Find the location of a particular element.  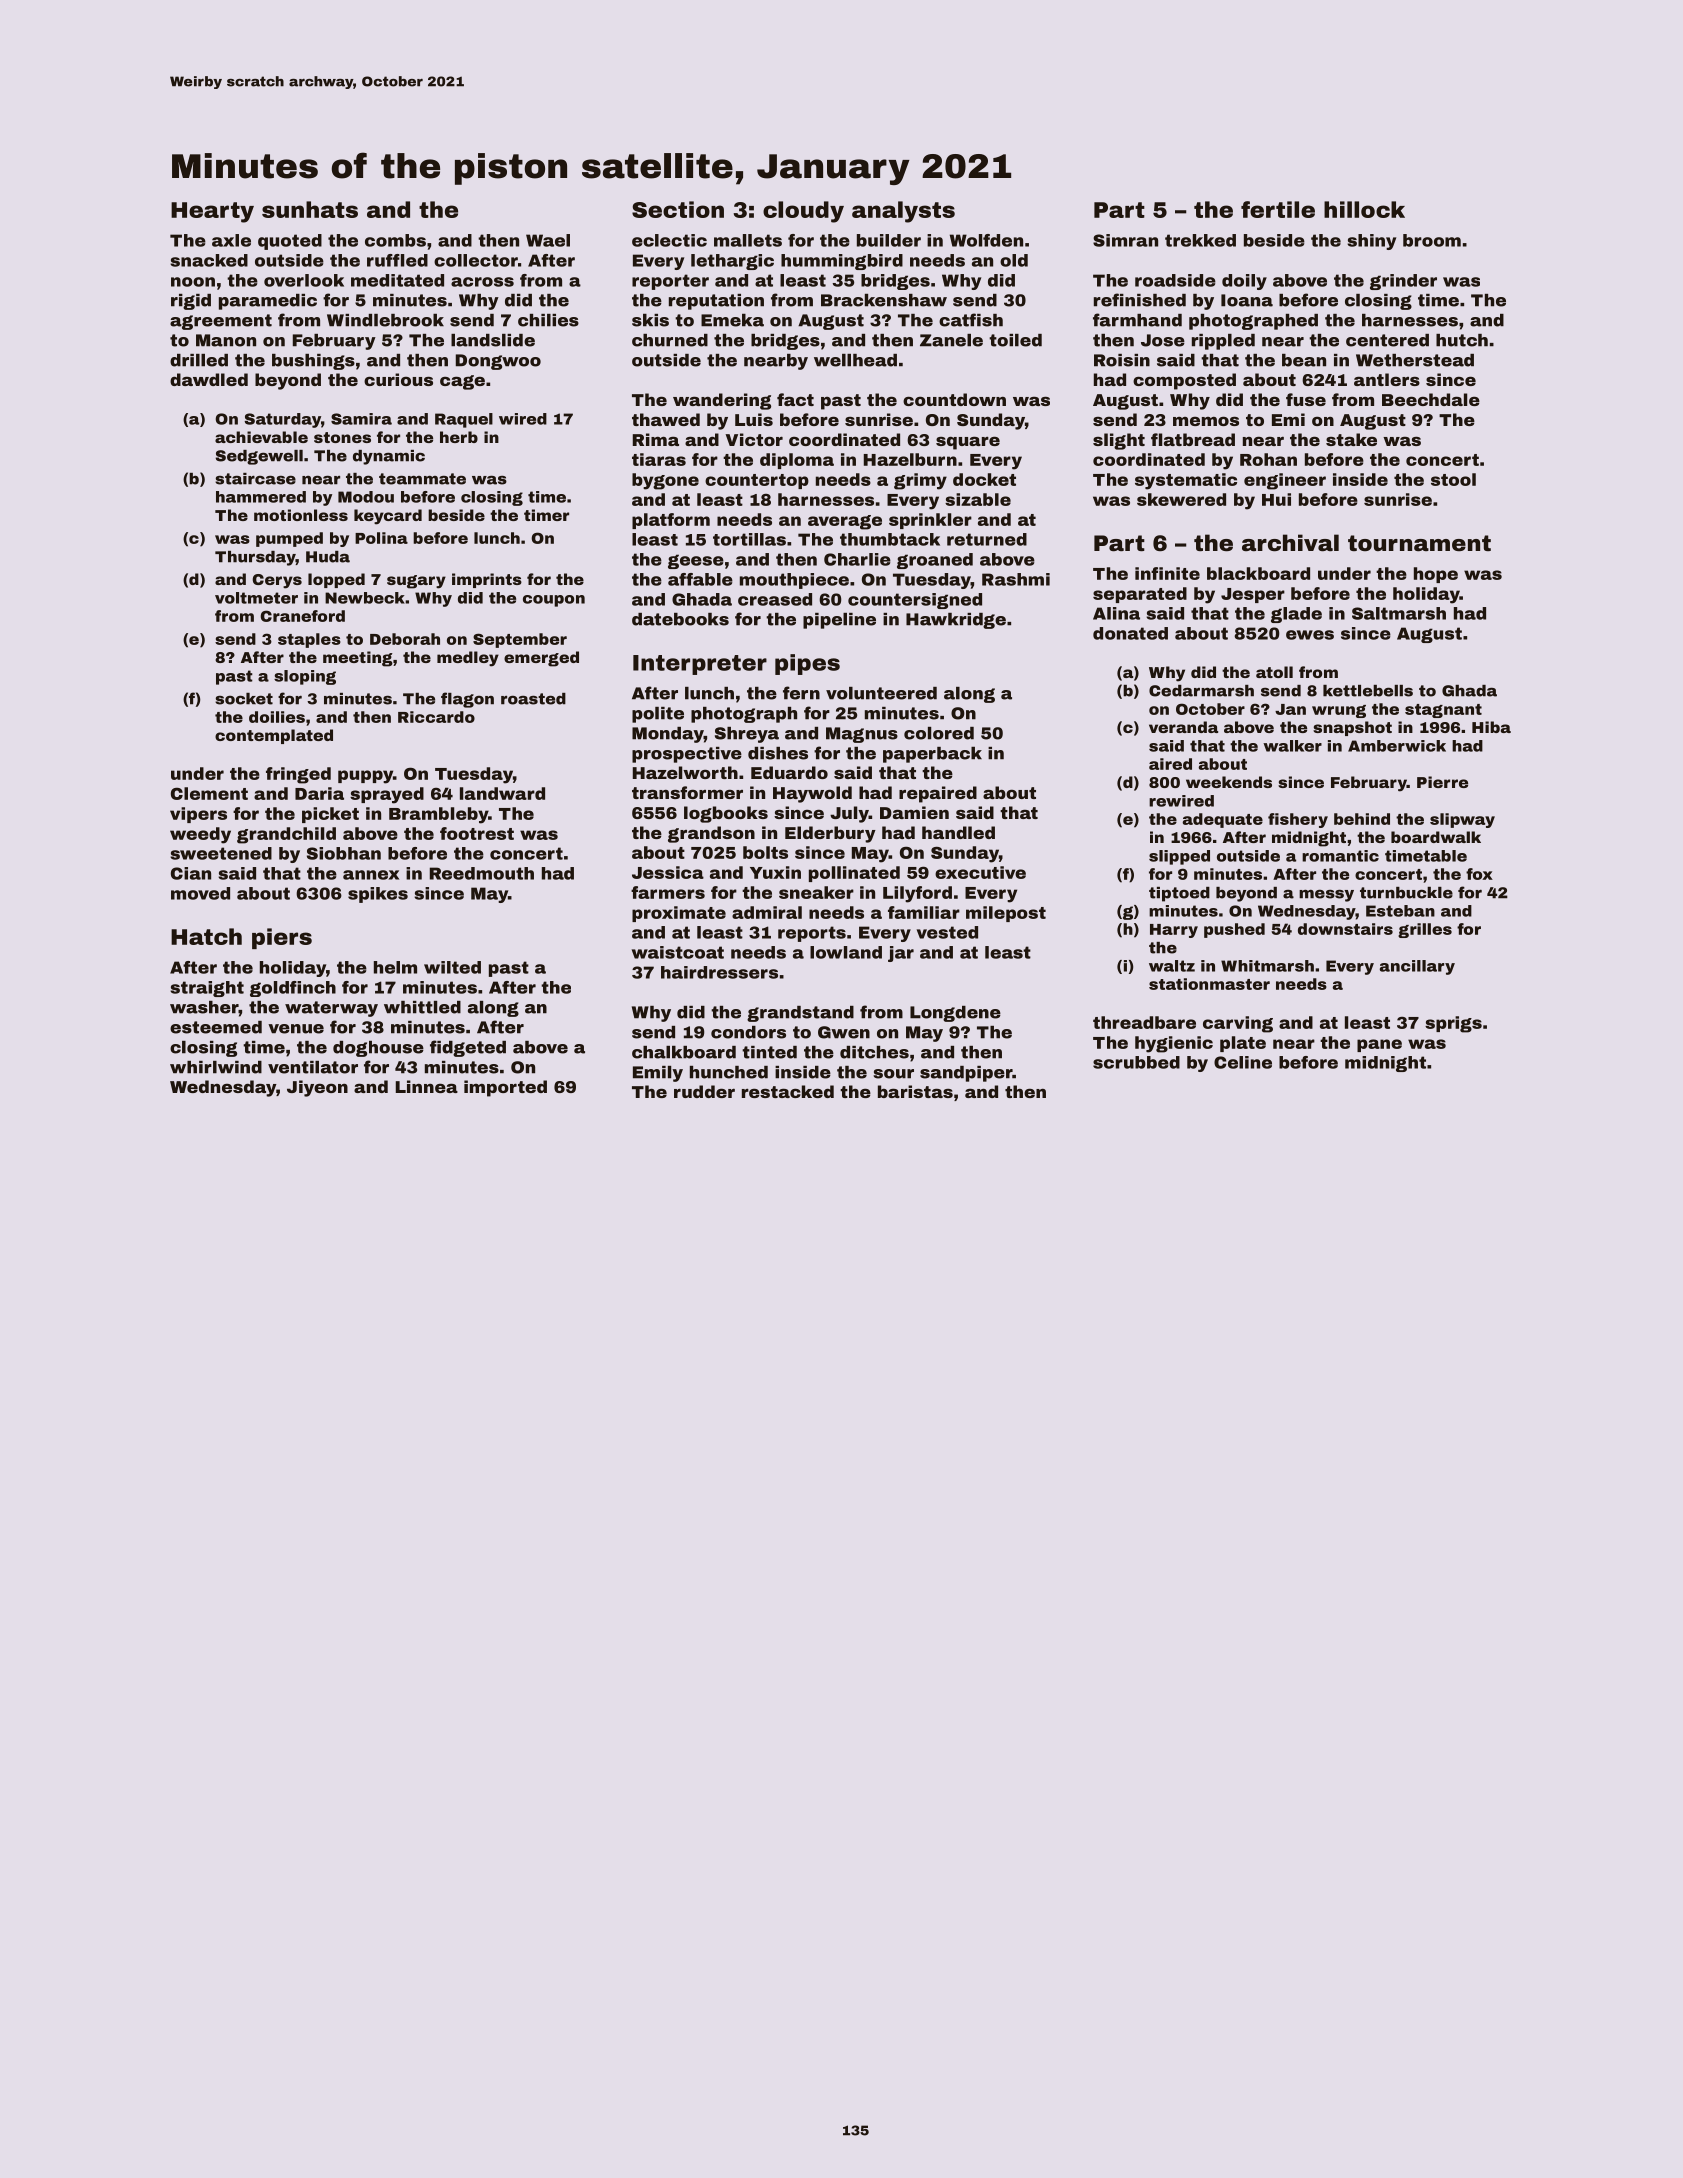

rudder is located at coordinates (704, 1091).
